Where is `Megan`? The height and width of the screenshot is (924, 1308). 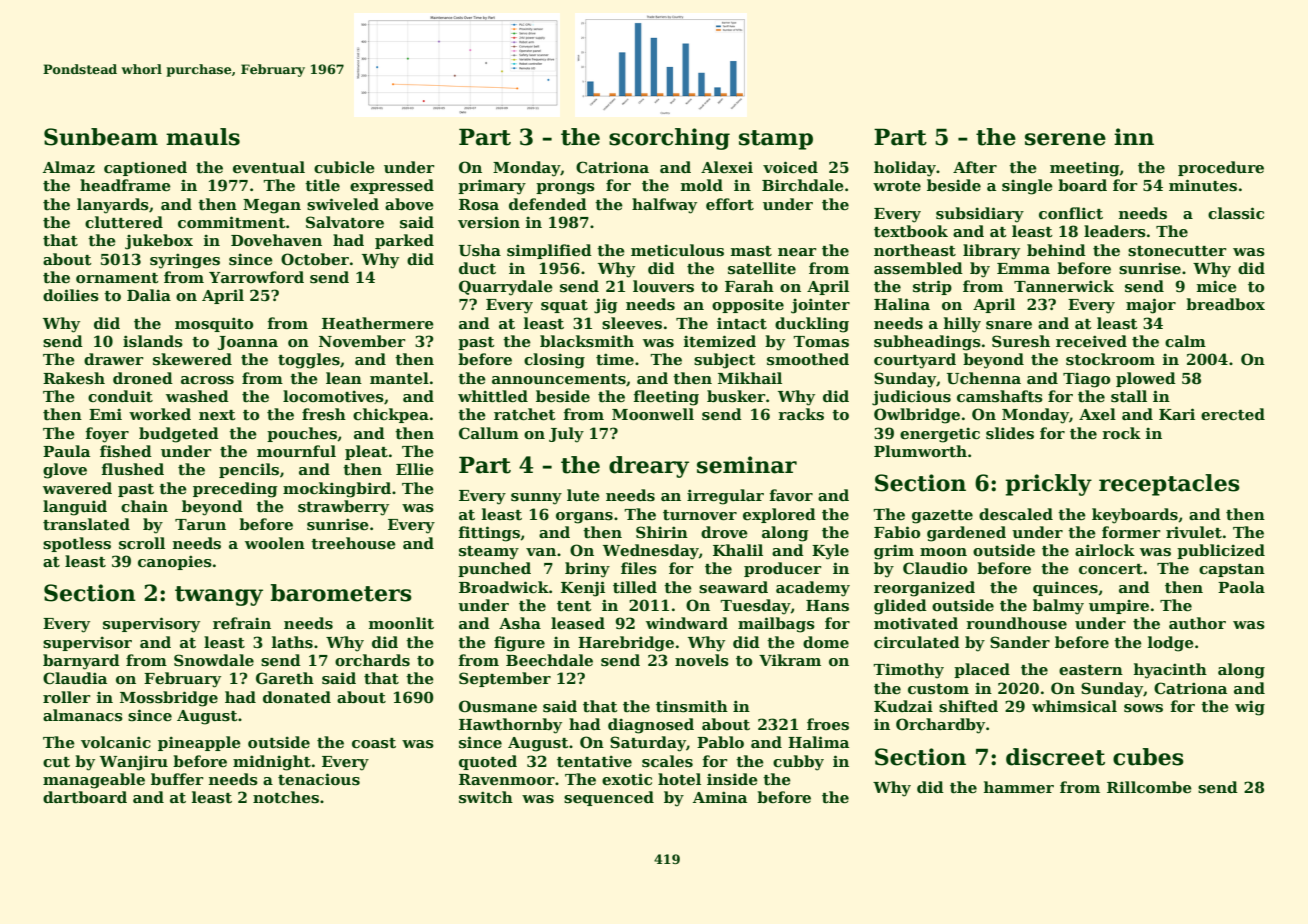
Megan is located at coordinates (272, 206).
